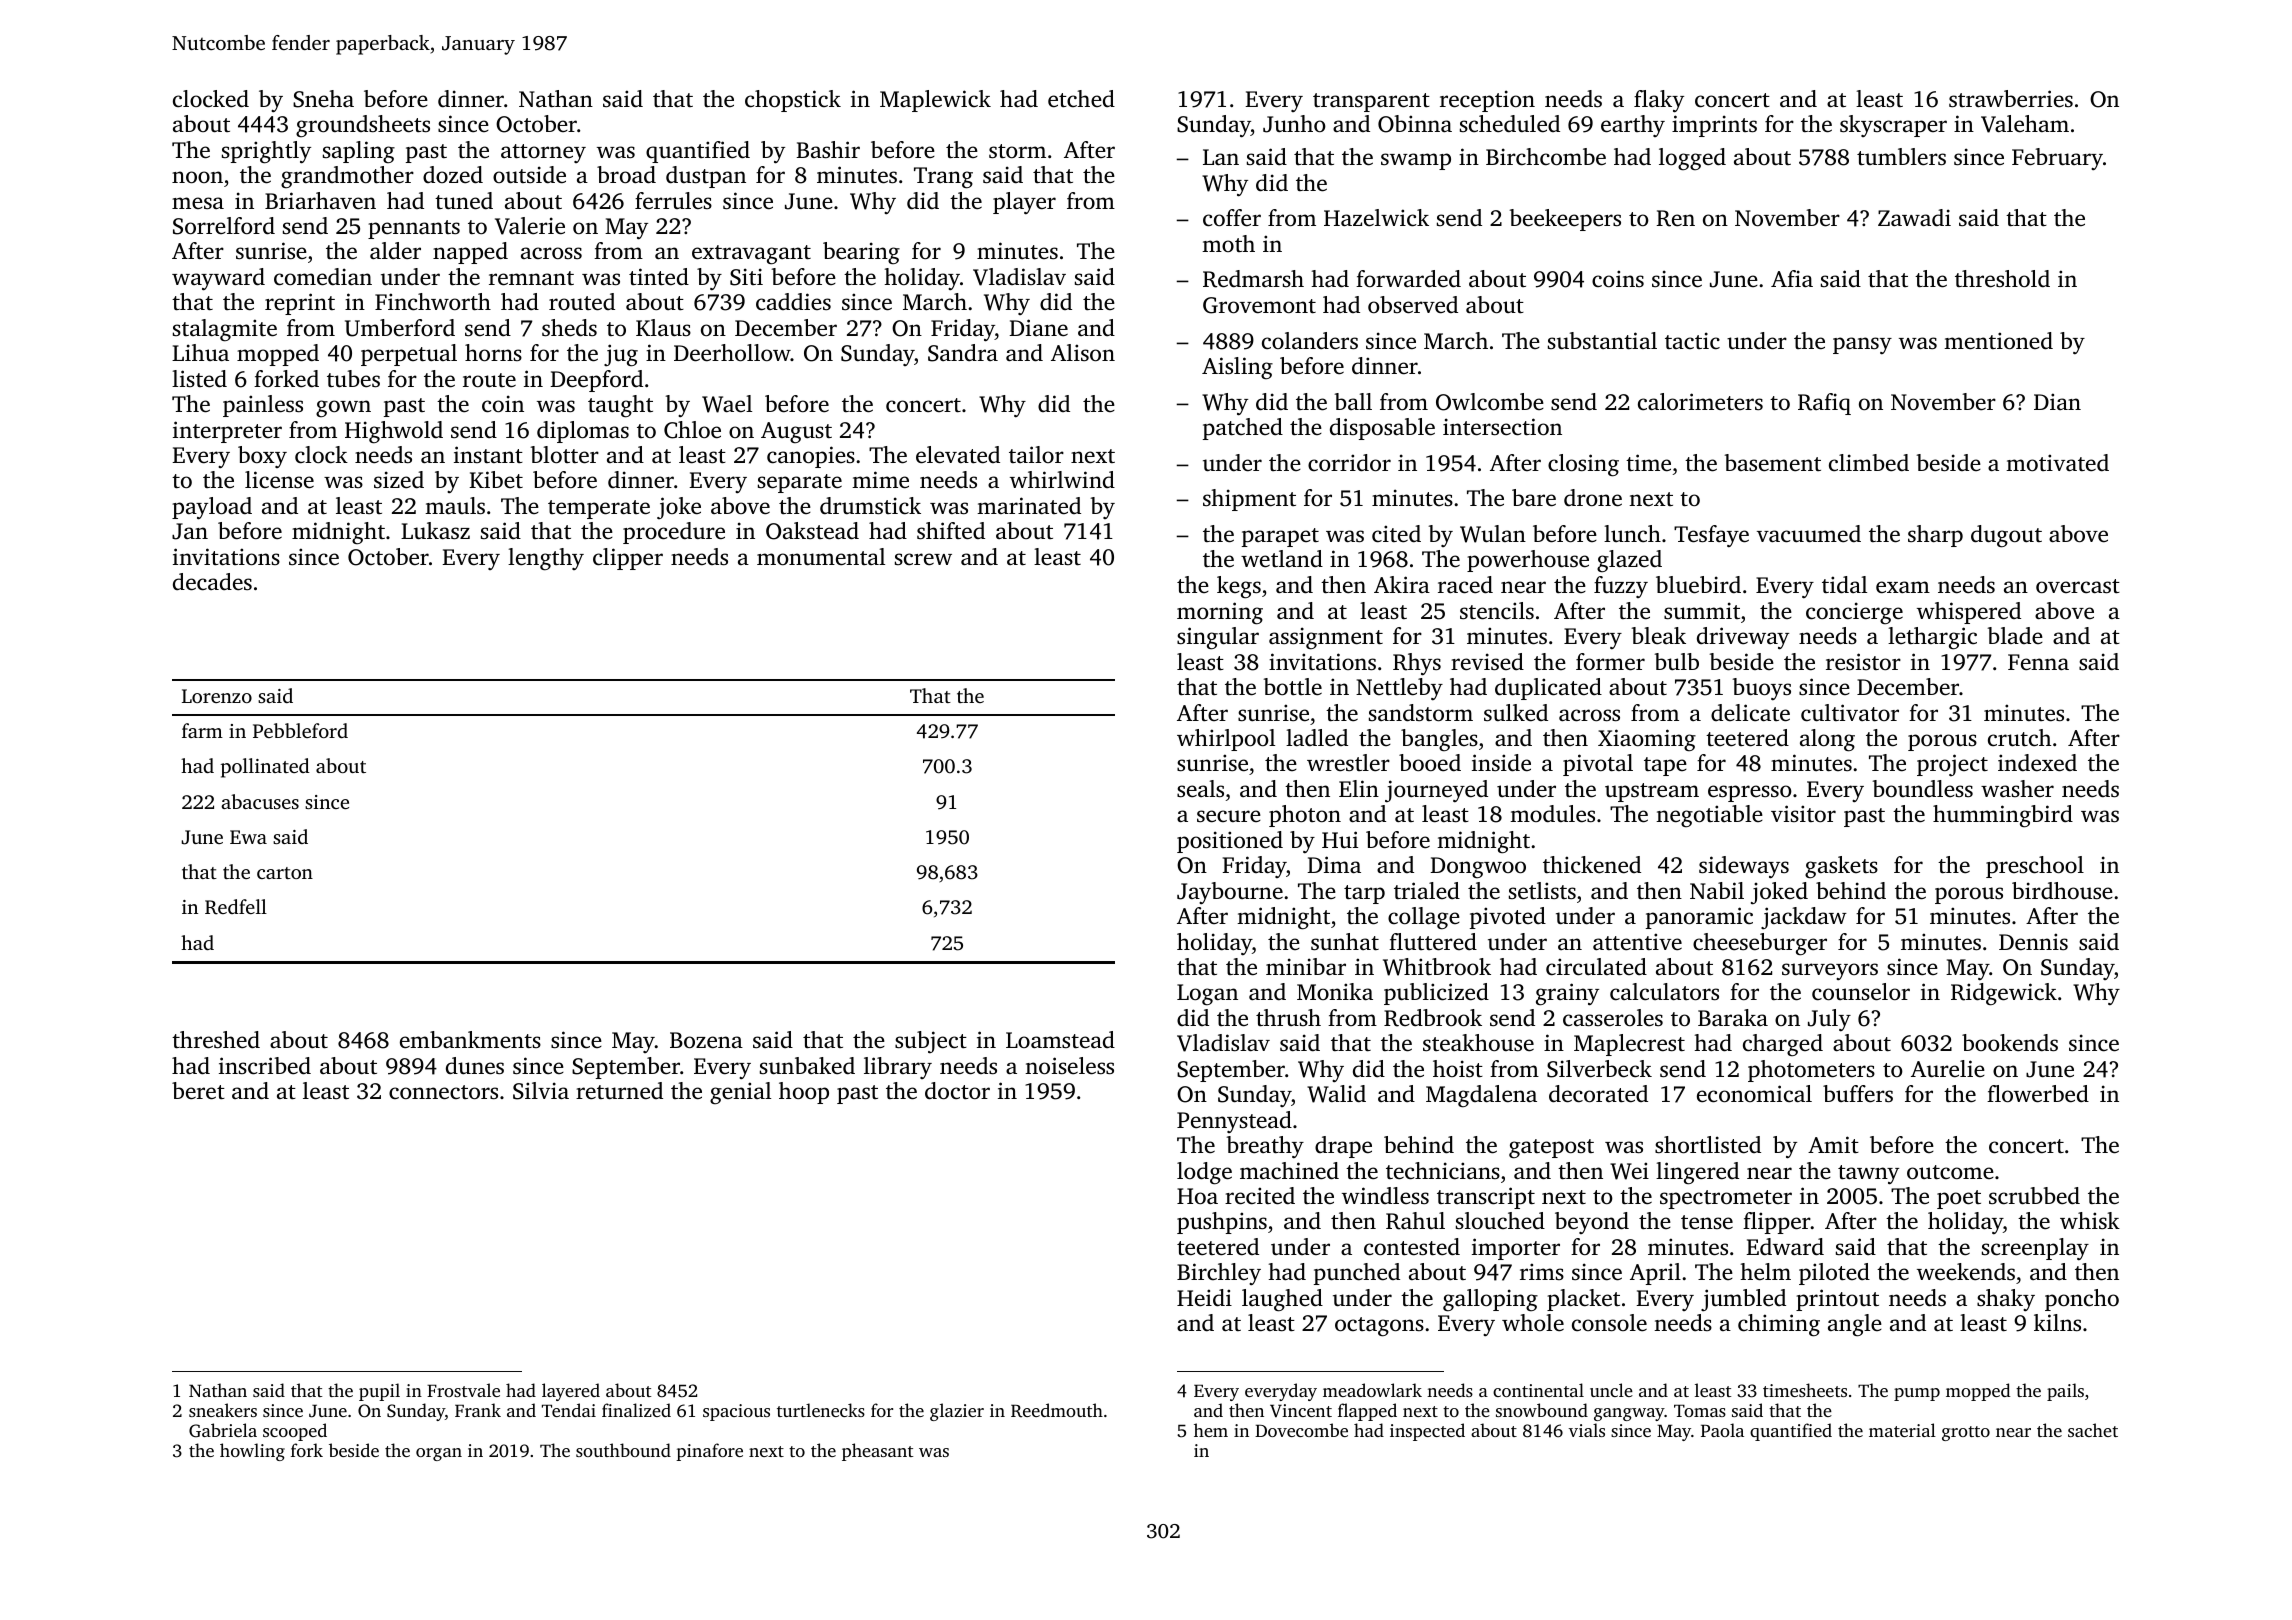 The height and width of the screenshot is (1620, 2292). I want to click on shaky, so click(2006, 1300).
